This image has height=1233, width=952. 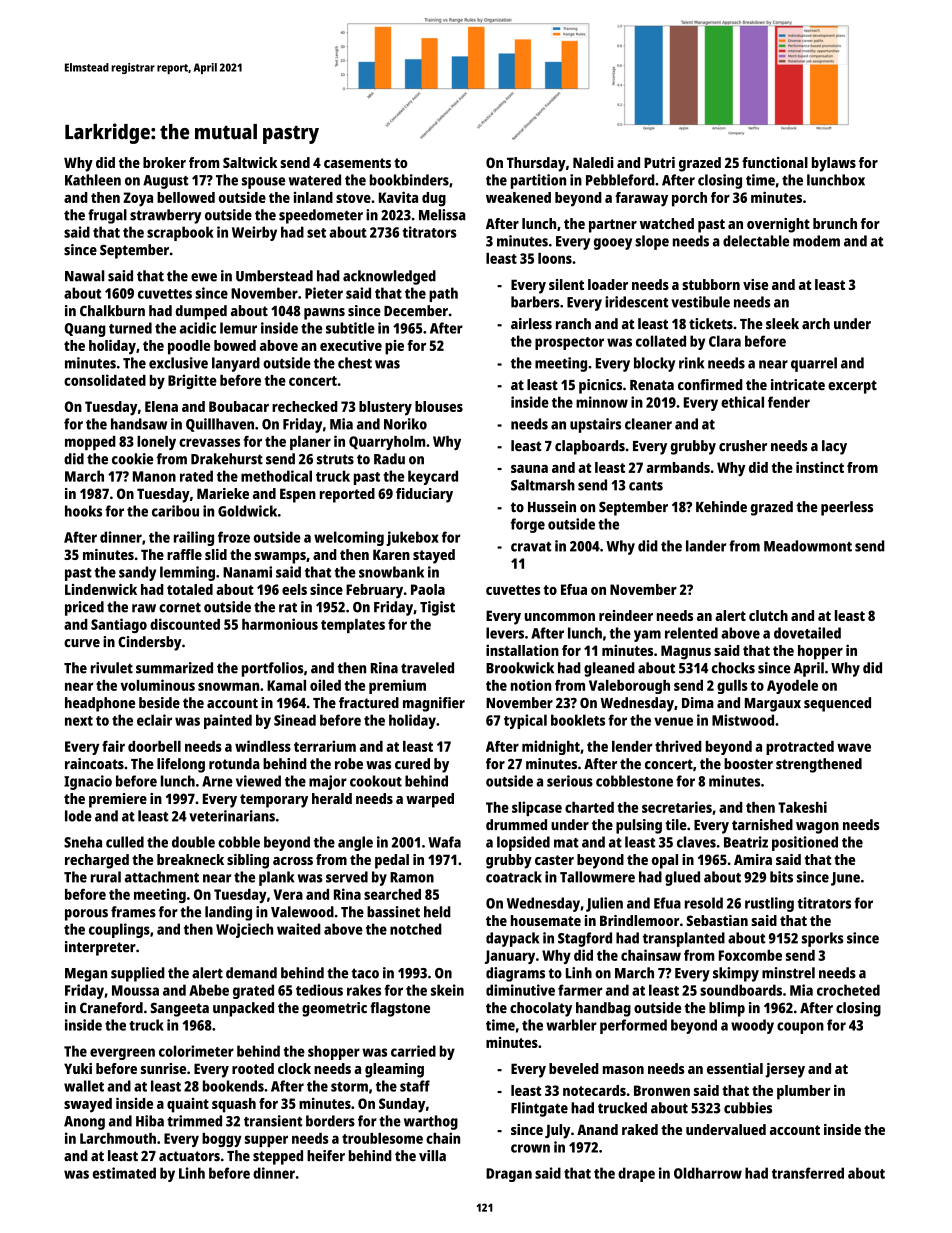 I want to click on quarrel, so click(x=814, y=364).
